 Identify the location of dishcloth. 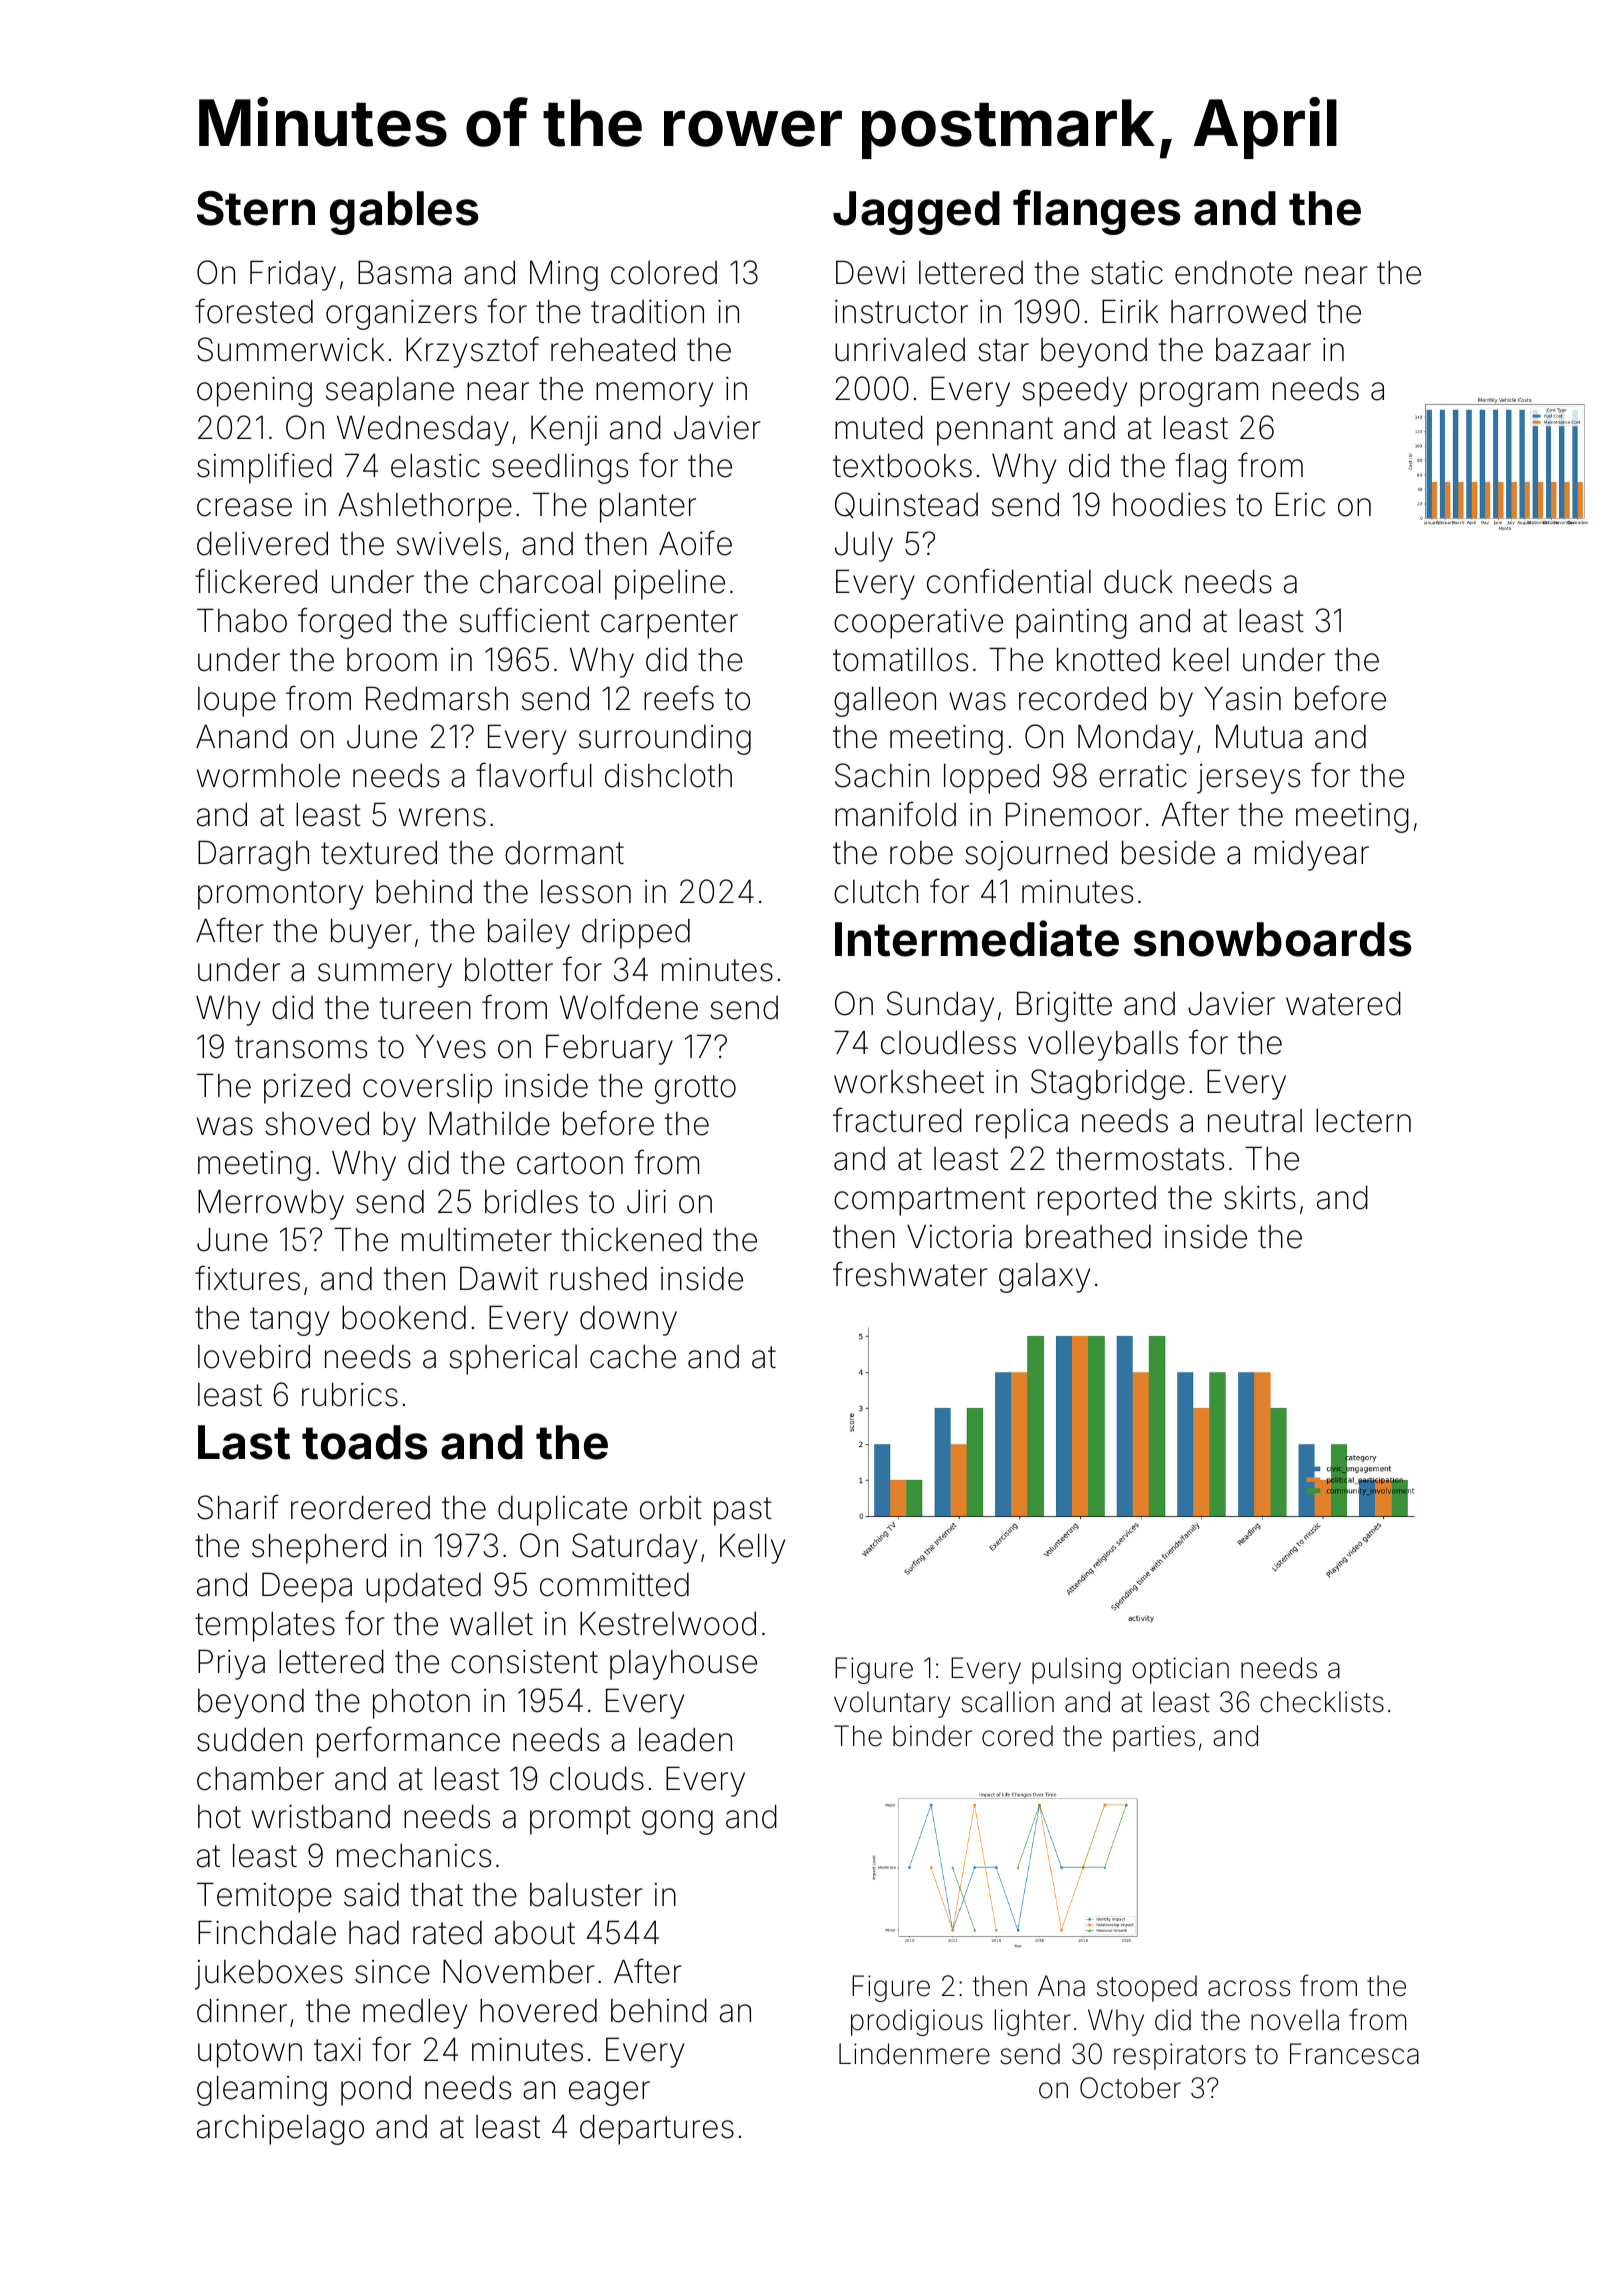
(668, 775).
